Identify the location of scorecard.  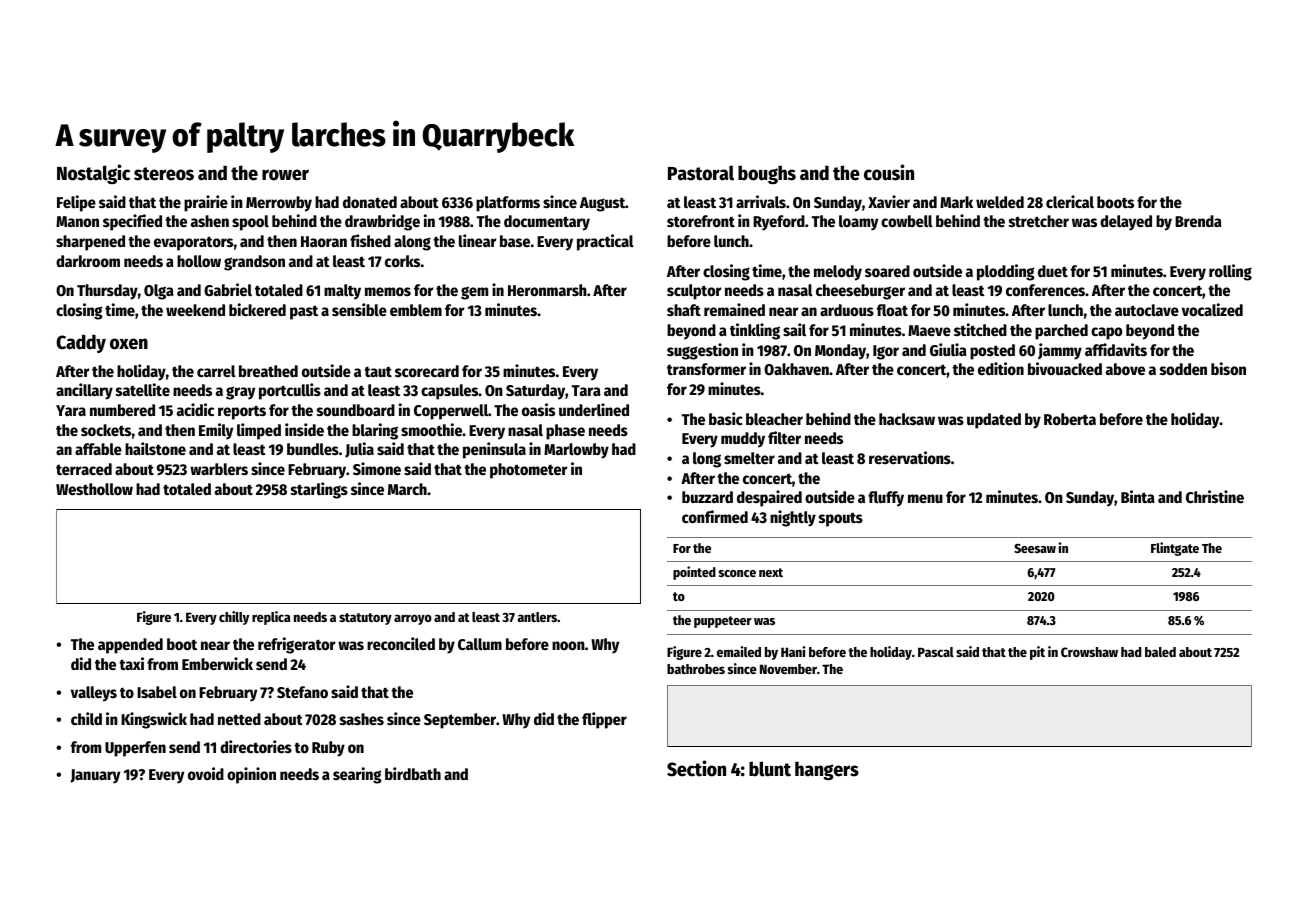
(427, 371).
